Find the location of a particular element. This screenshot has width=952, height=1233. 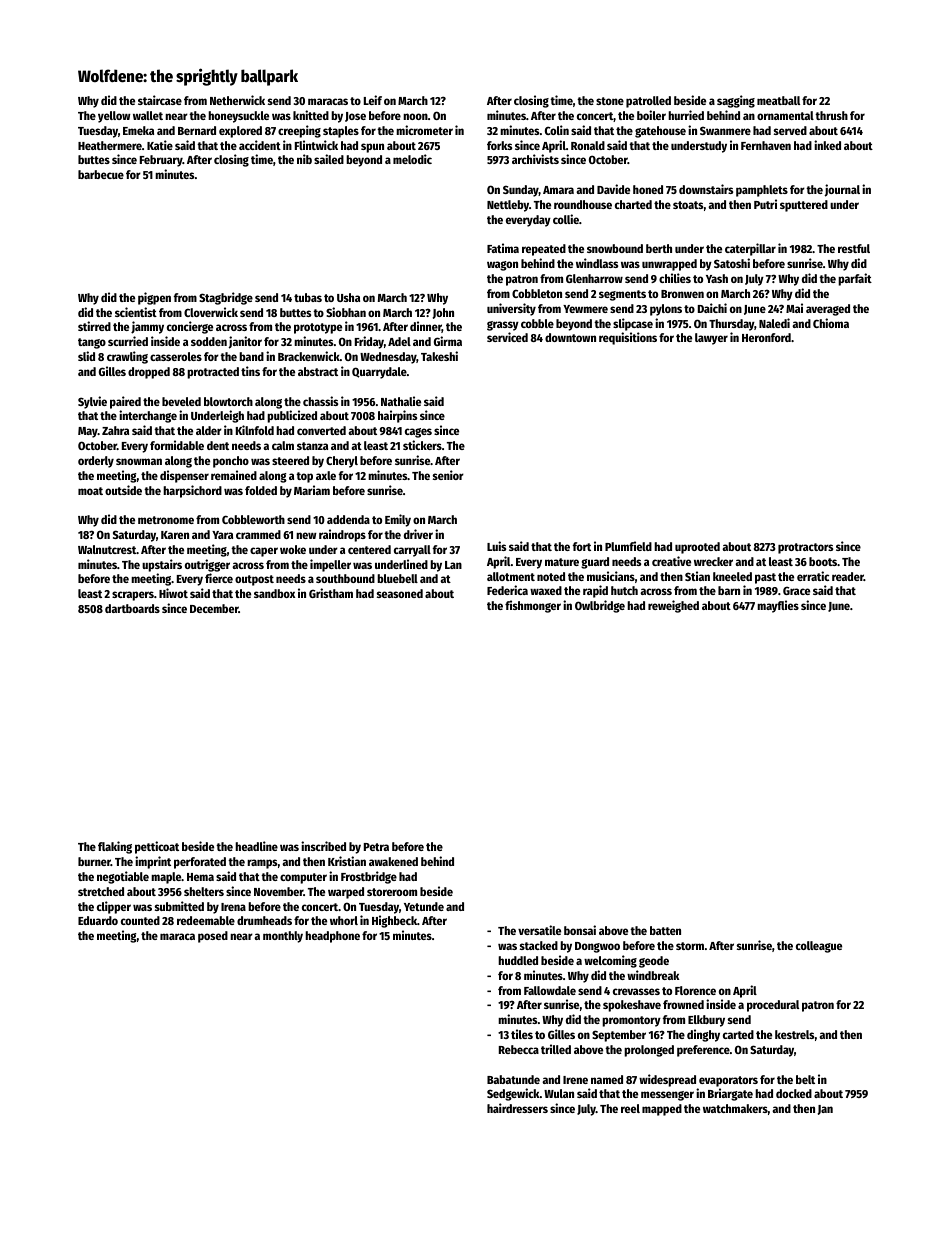

docked is located at coordinates (794, 1093).
